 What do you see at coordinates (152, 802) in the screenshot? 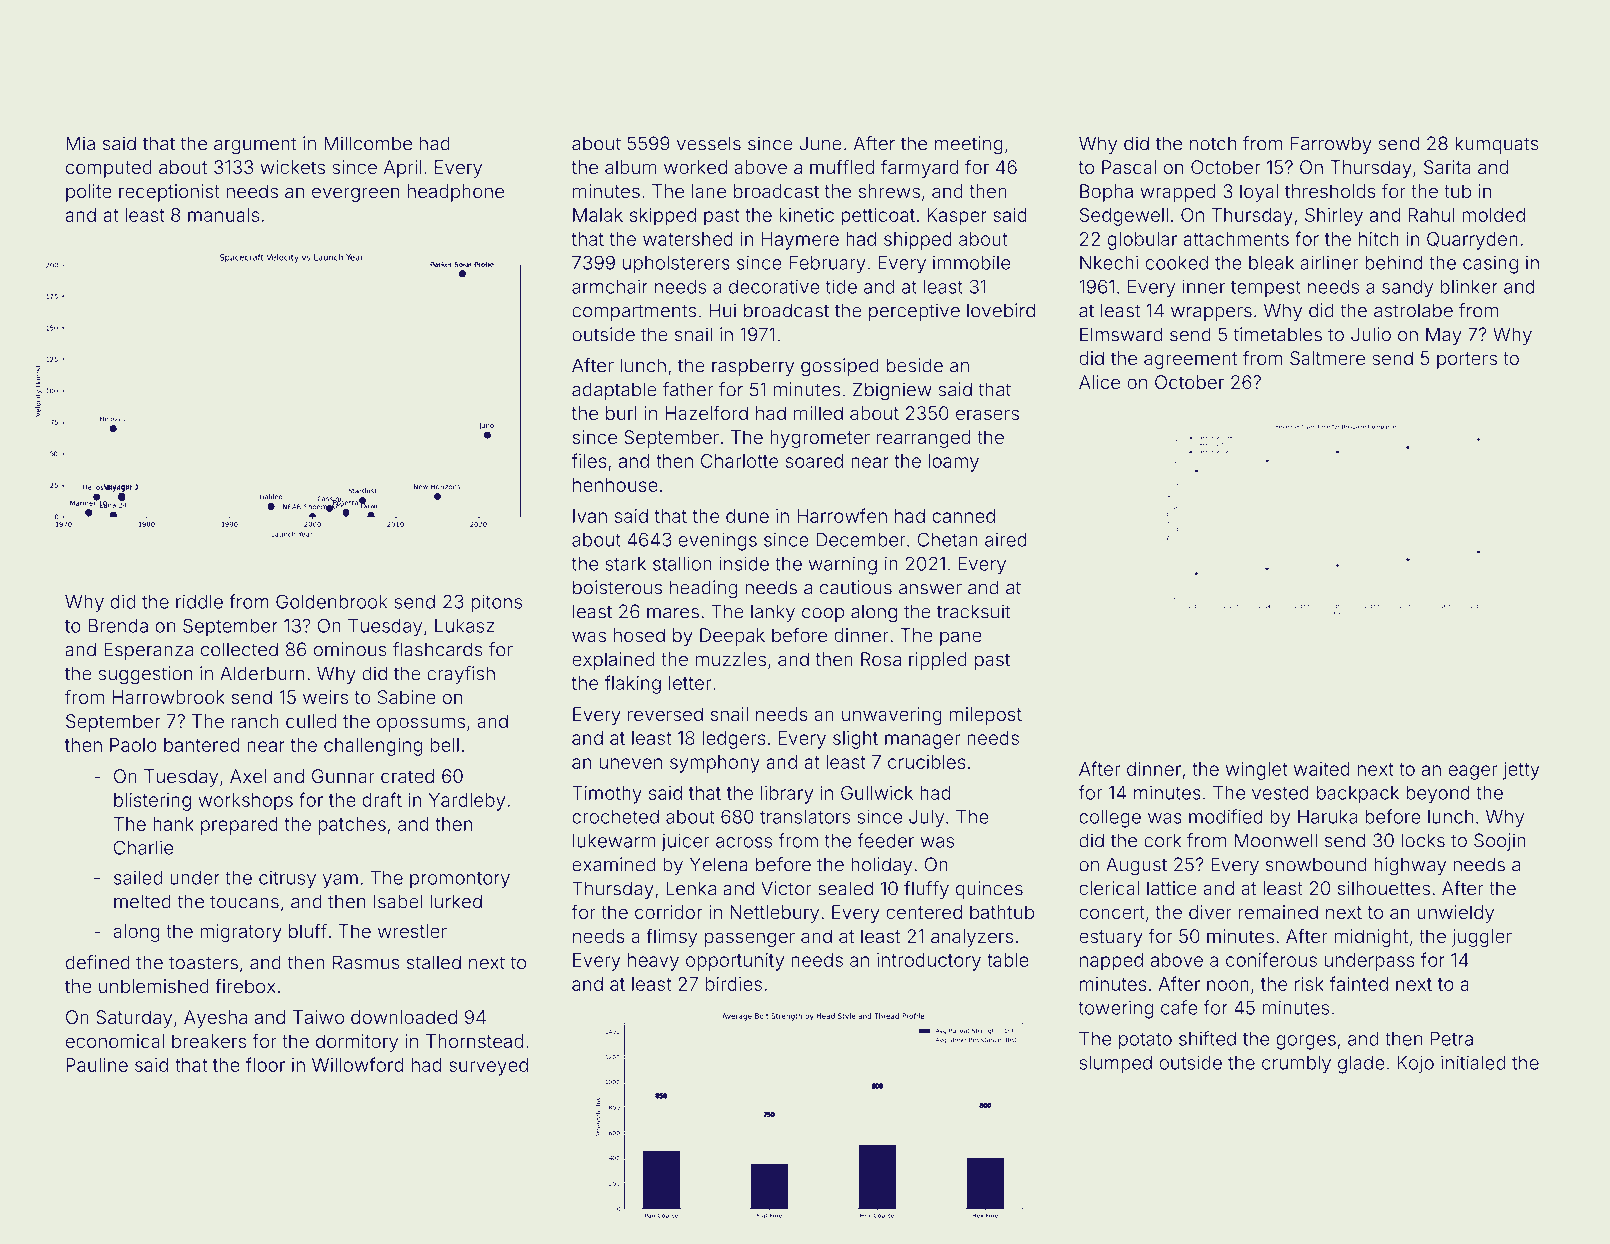
I see `blistering` at bounding box center [152, 802].
